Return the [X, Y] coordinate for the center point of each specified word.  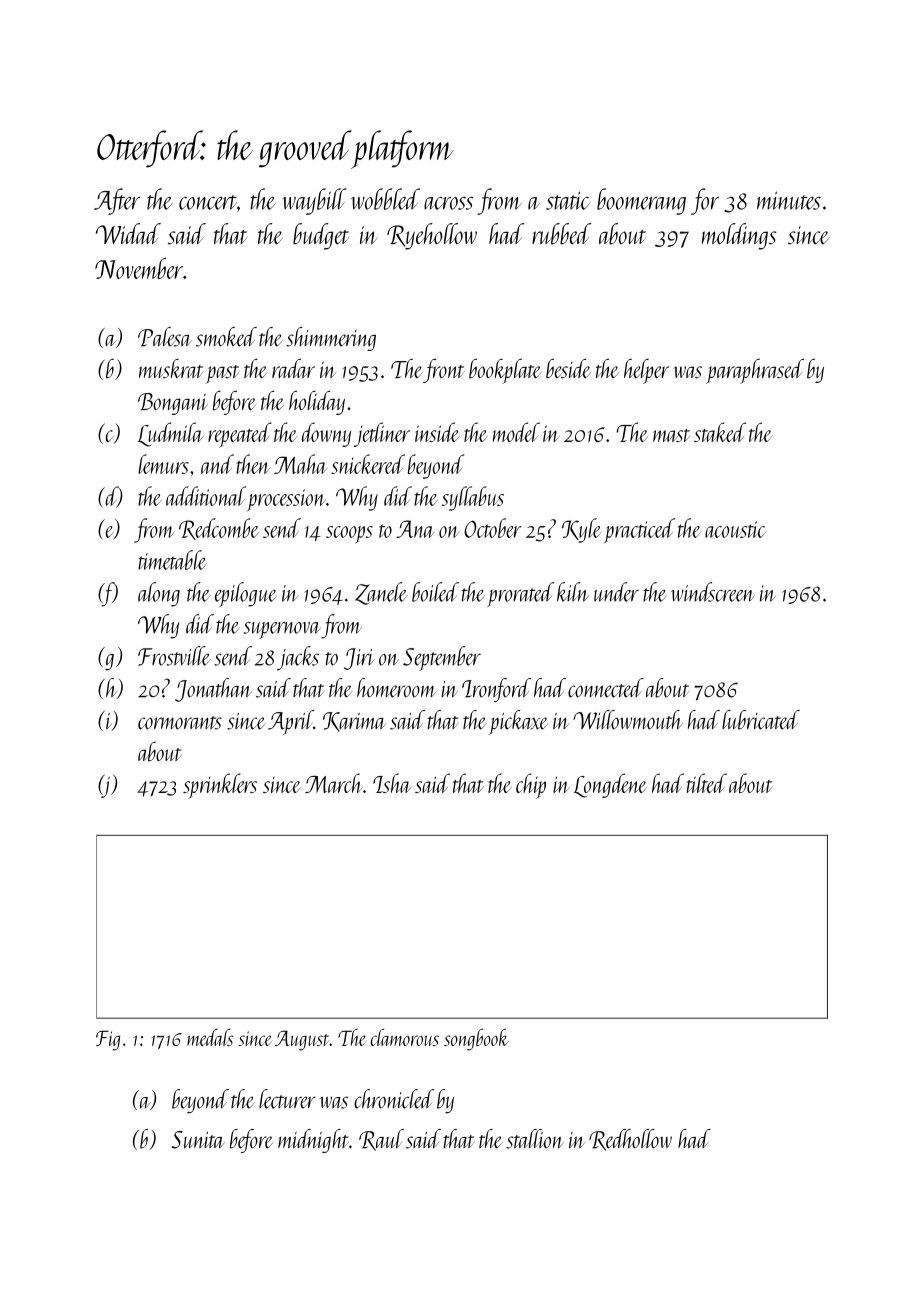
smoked [226, 337]
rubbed [561, 234]
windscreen [713, 592]
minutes [789, 200]
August [302, 1040]
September [442, 658]
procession [286, 500]
